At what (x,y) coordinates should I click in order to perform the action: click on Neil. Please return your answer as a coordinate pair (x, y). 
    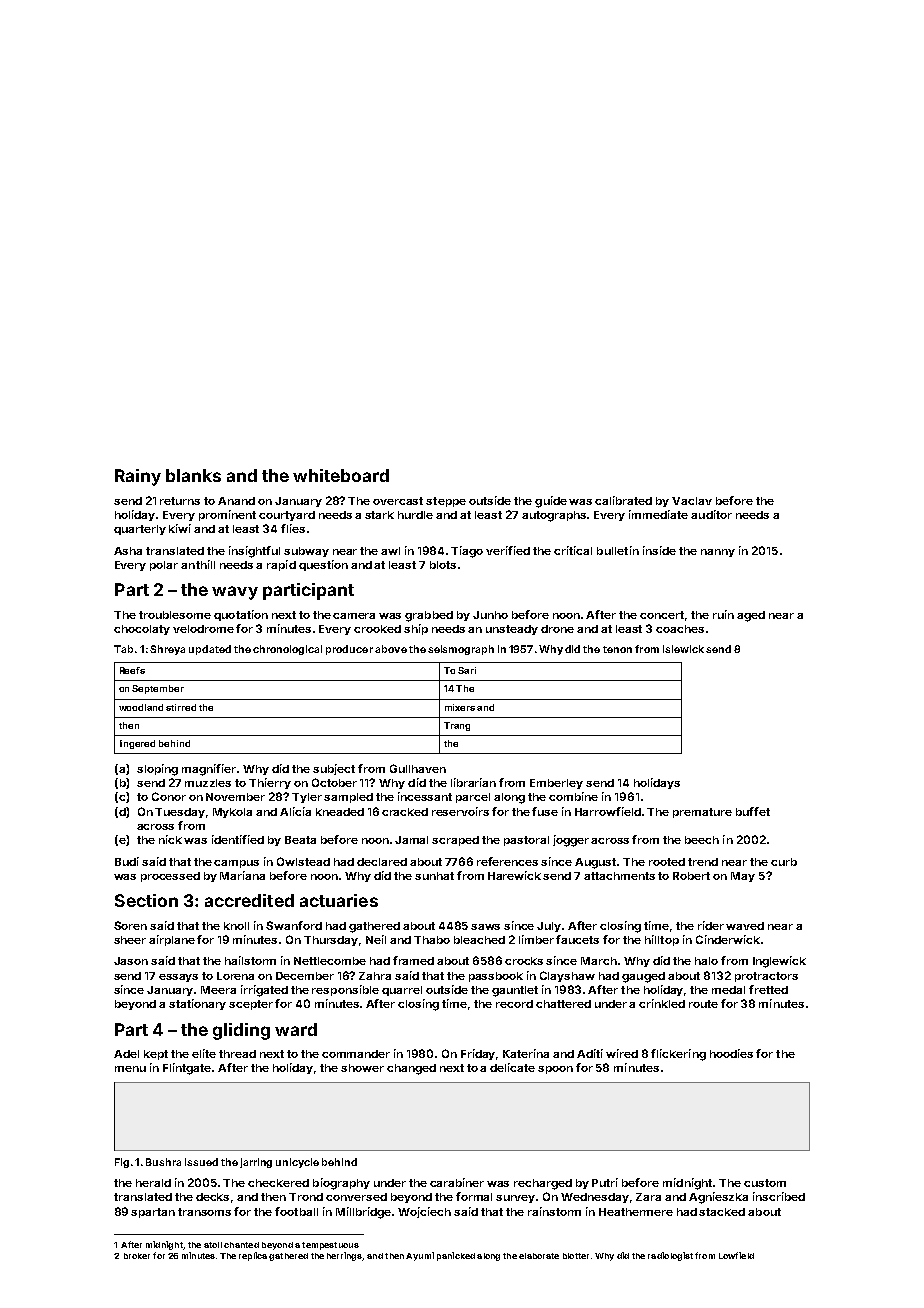
    Looking at the image, I should click on (376, 939).
